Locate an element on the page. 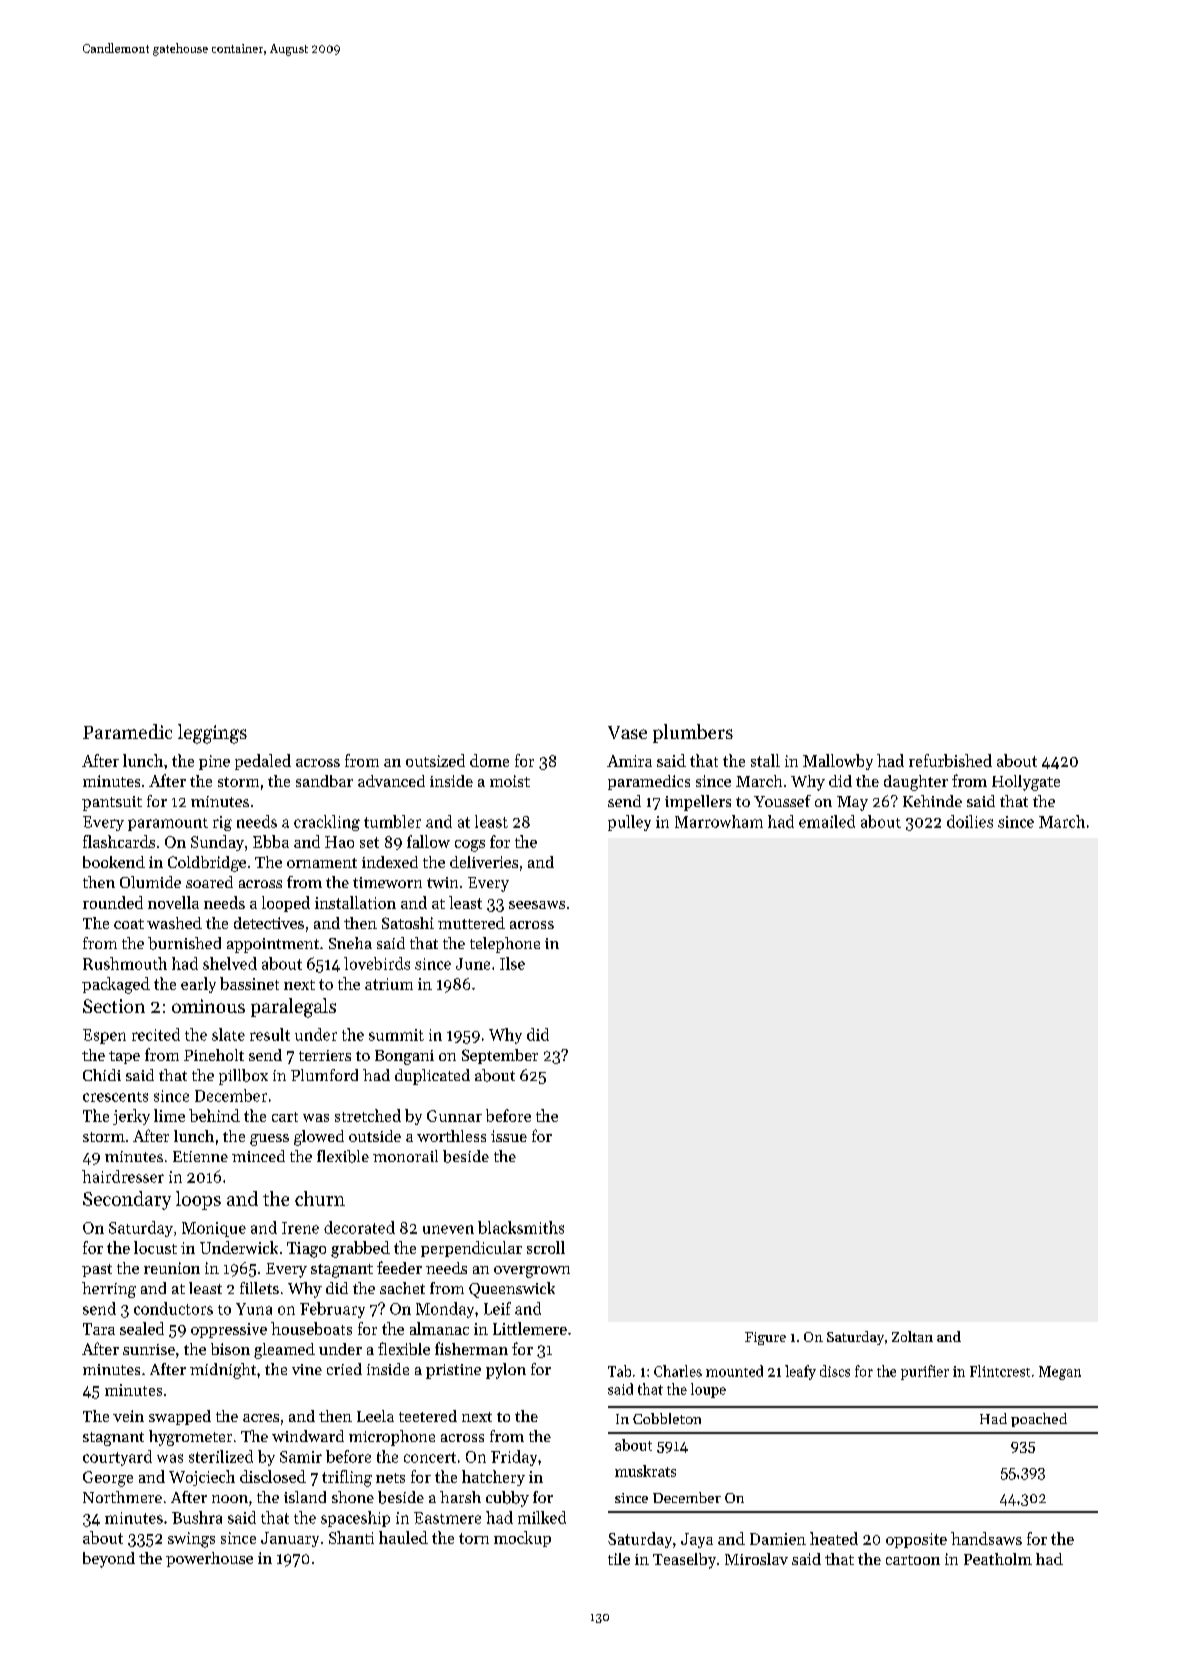  doilies is located at coordinates (970, 821).
